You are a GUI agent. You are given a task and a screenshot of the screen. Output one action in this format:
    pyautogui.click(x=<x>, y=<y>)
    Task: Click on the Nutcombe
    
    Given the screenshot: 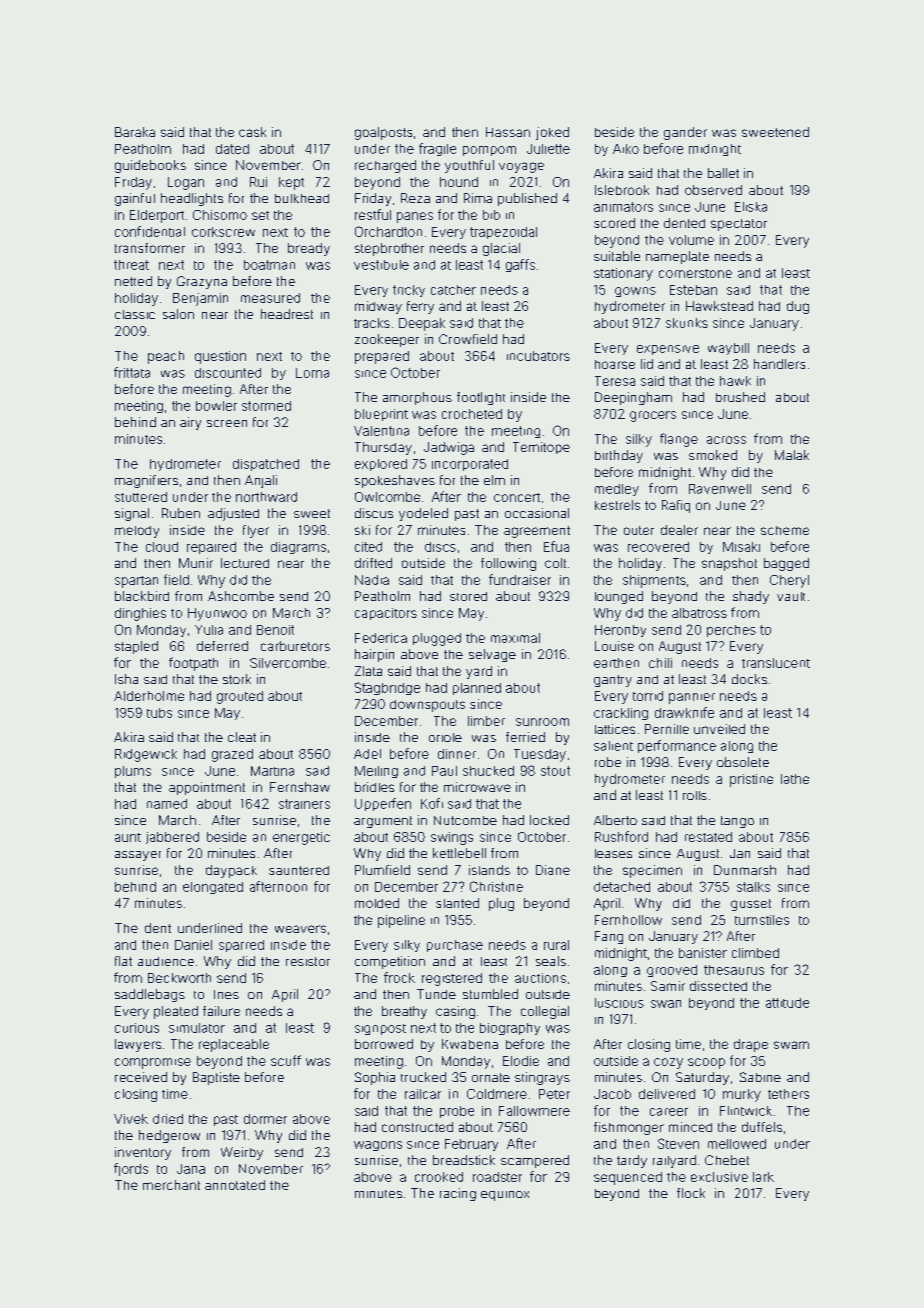 What is the action you would take?
    pyautogui.click(x=465, y=820)
